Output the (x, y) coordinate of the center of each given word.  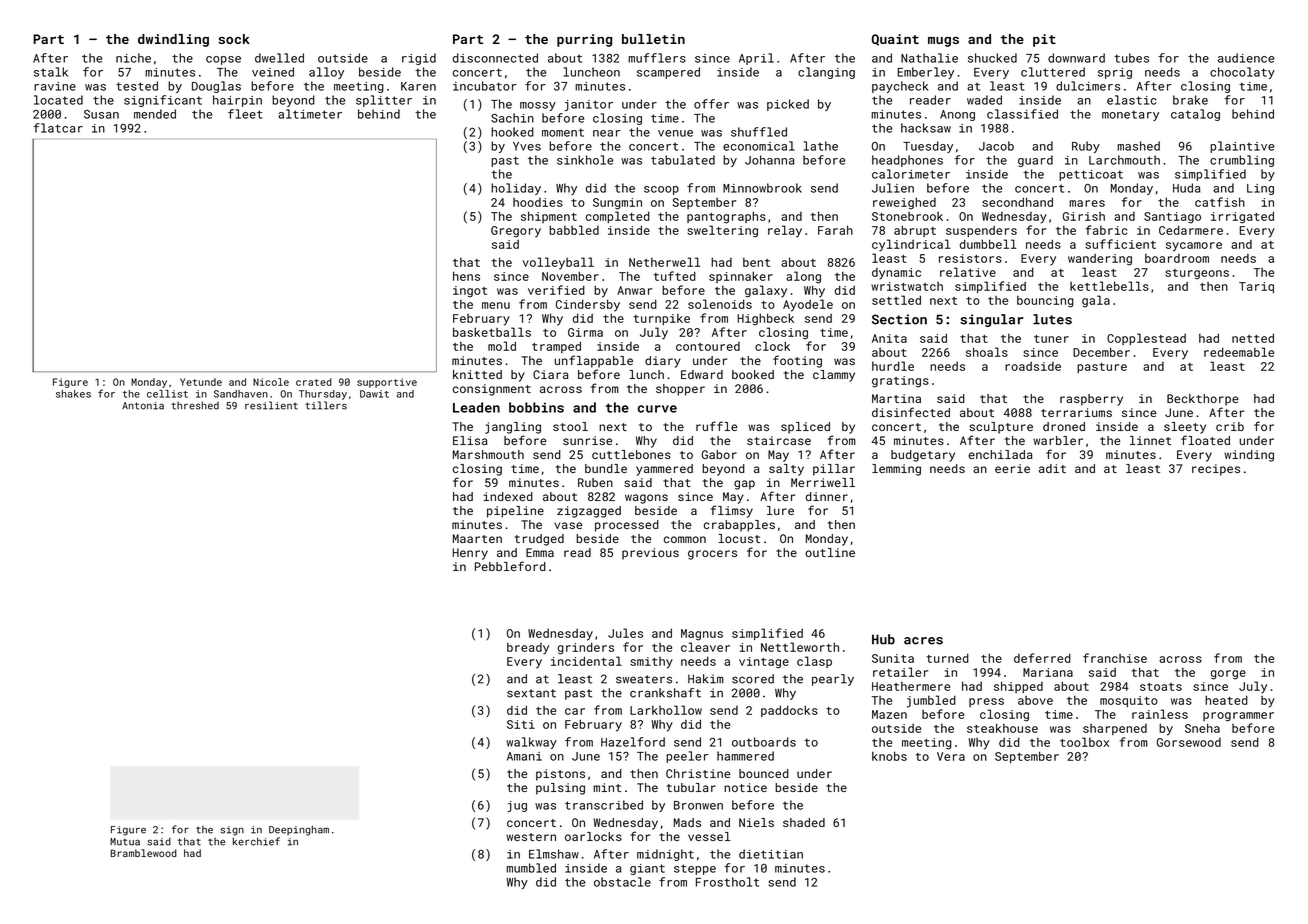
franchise (1115, 658)
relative (968, 272)
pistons (560, 775)
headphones (907, 161)
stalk (51, 72)
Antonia (143, 406)
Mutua (125, 842)
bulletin (653, 39)
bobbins (536, 407)
